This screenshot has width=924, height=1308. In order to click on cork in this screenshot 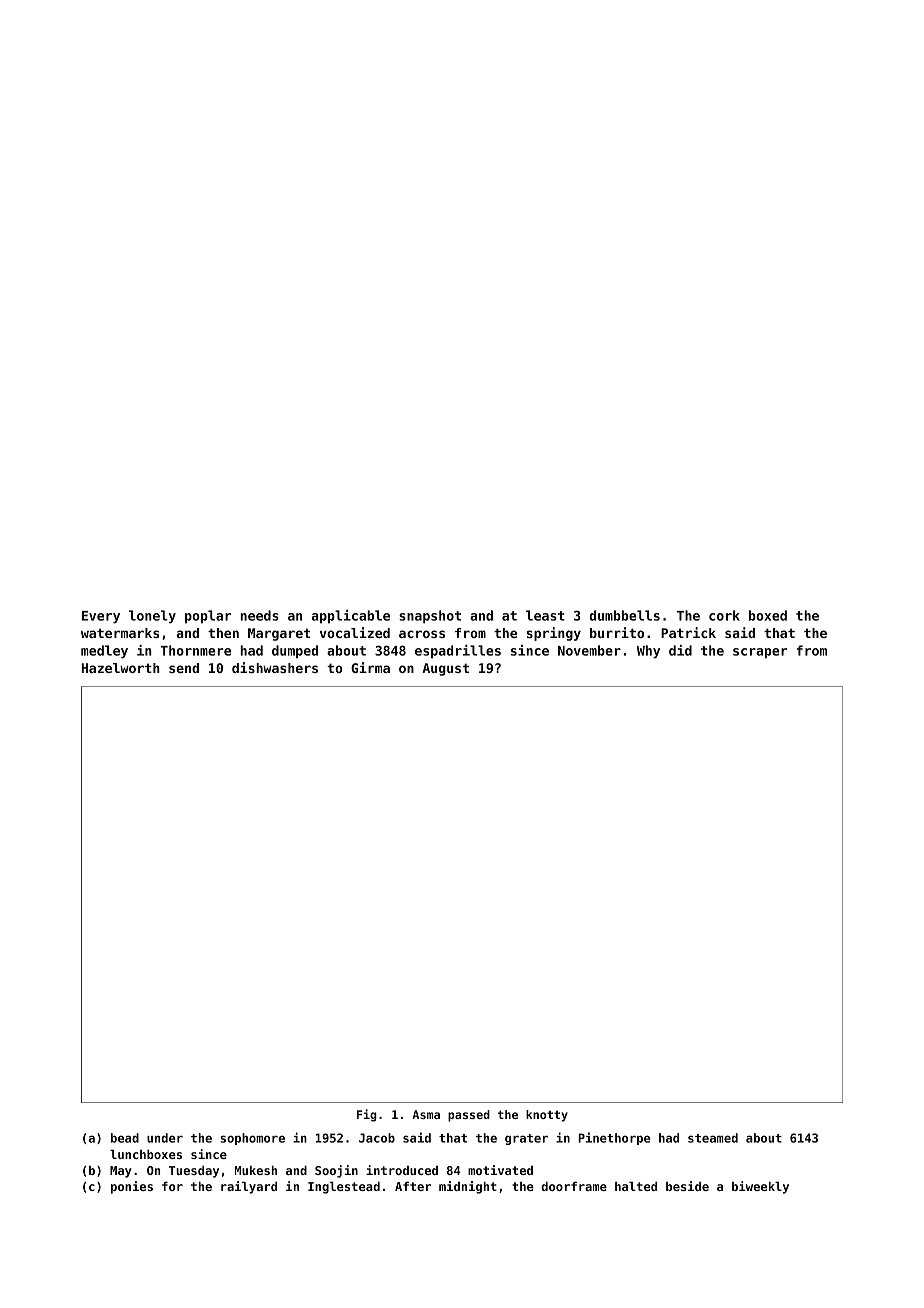, I will do `click(724, 615)`.
